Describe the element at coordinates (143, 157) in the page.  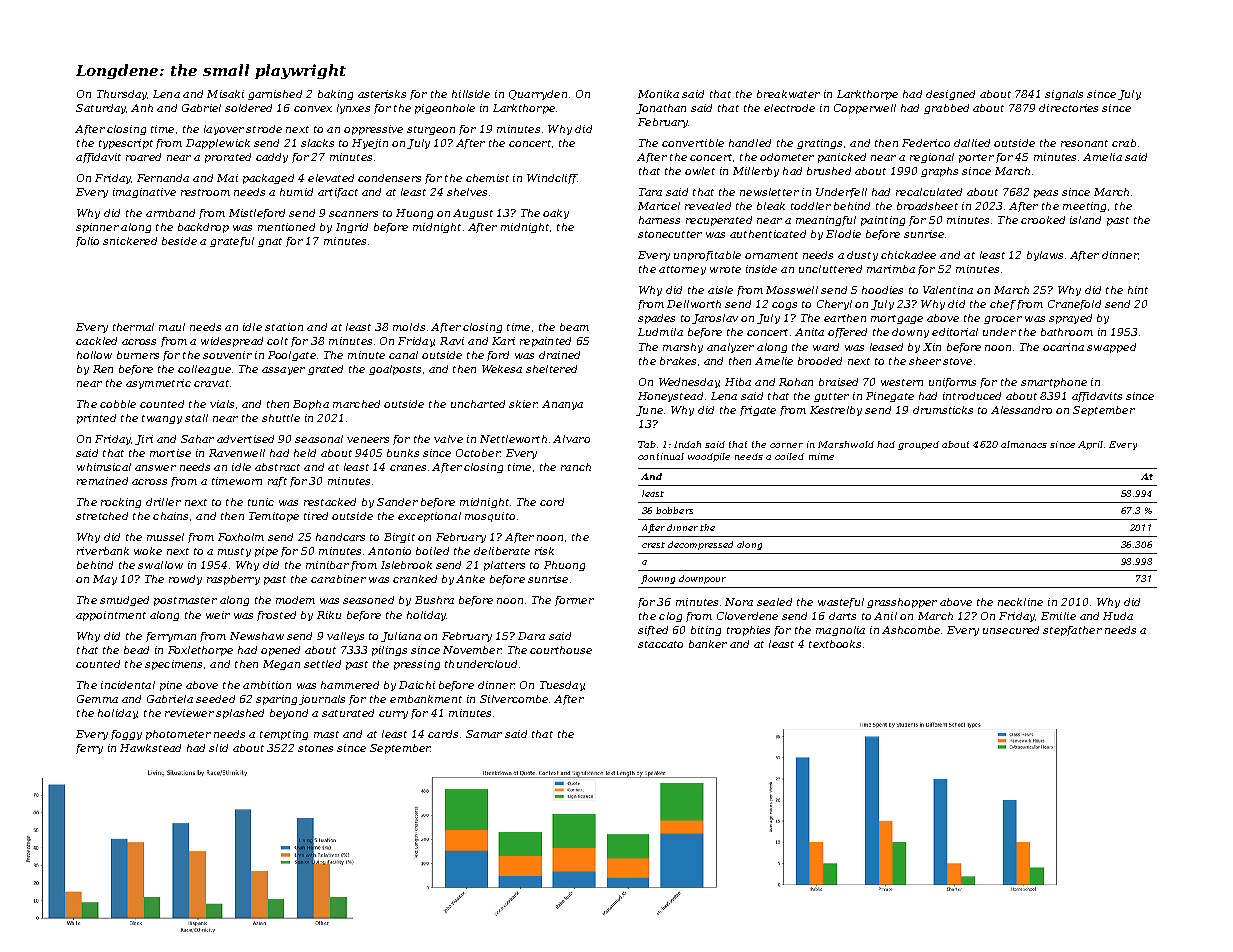
I see `roared` at that location.
